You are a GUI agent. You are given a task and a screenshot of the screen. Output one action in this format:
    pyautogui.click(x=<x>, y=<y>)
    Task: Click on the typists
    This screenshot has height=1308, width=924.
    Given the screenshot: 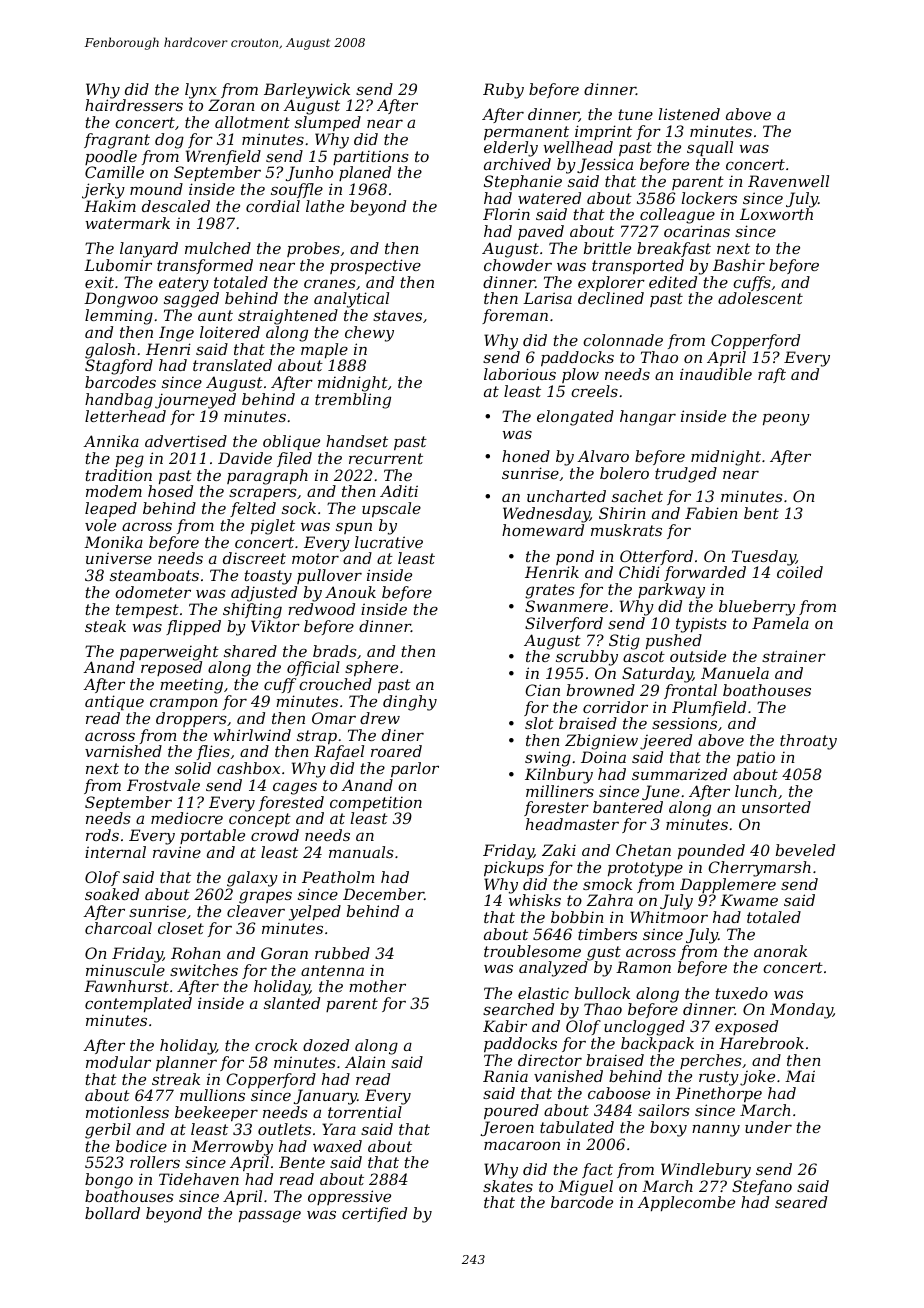 What is the action you would take?
    pyautogui.click(x=701, y=625)
